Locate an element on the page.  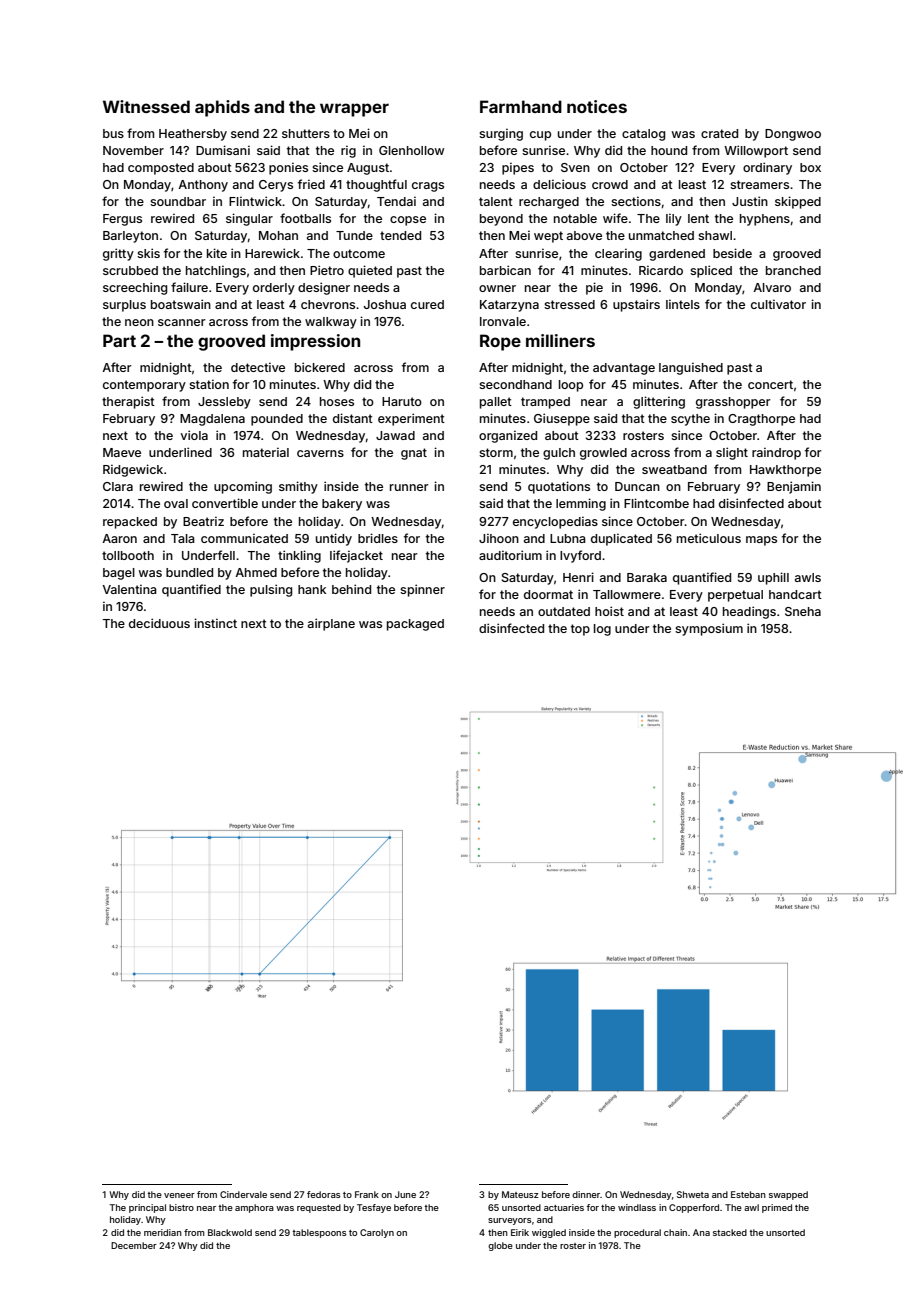
recharged is located at coordinates (549, 203).
